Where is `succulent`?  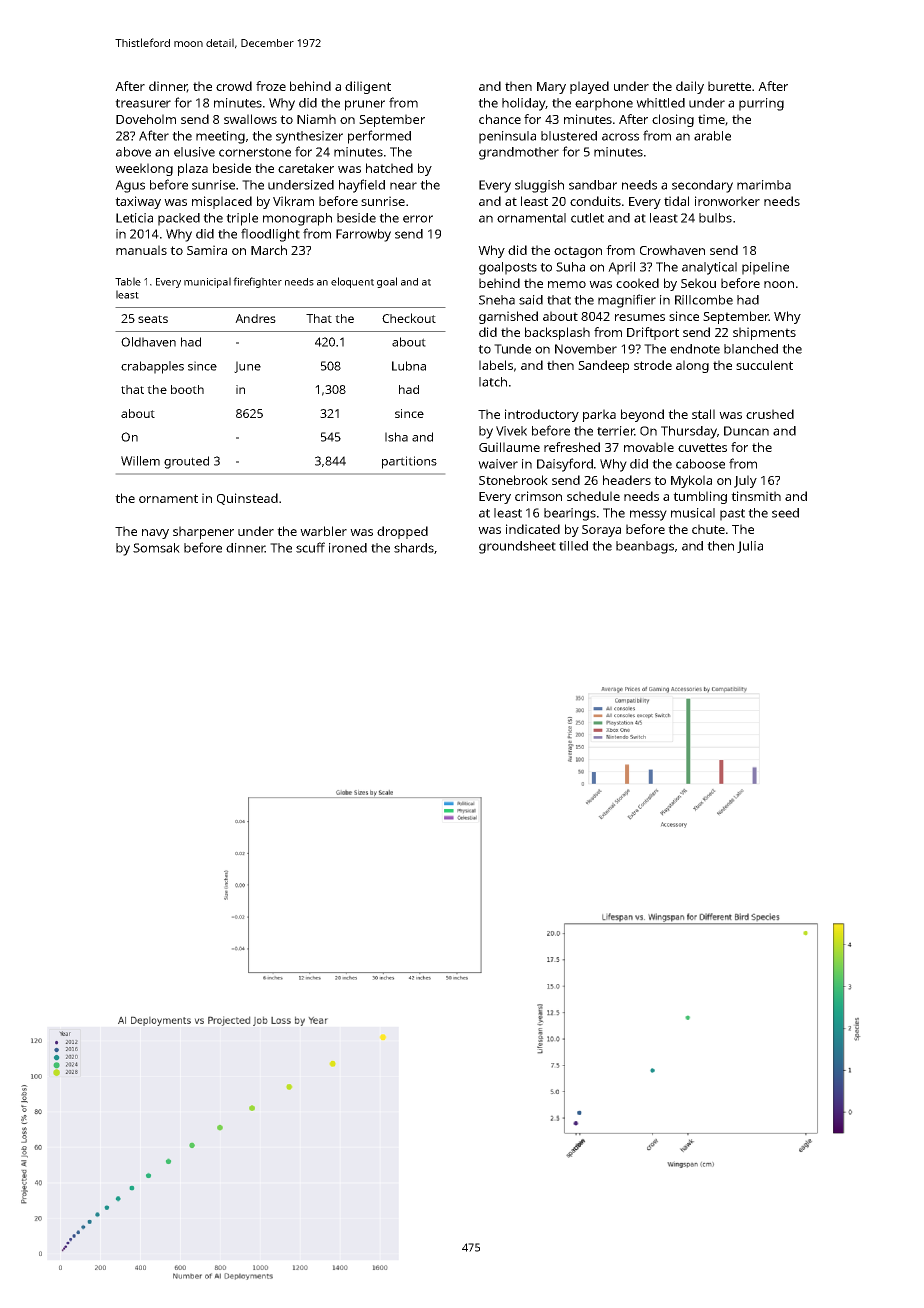 succulent is located at coordinates (764, 365).
